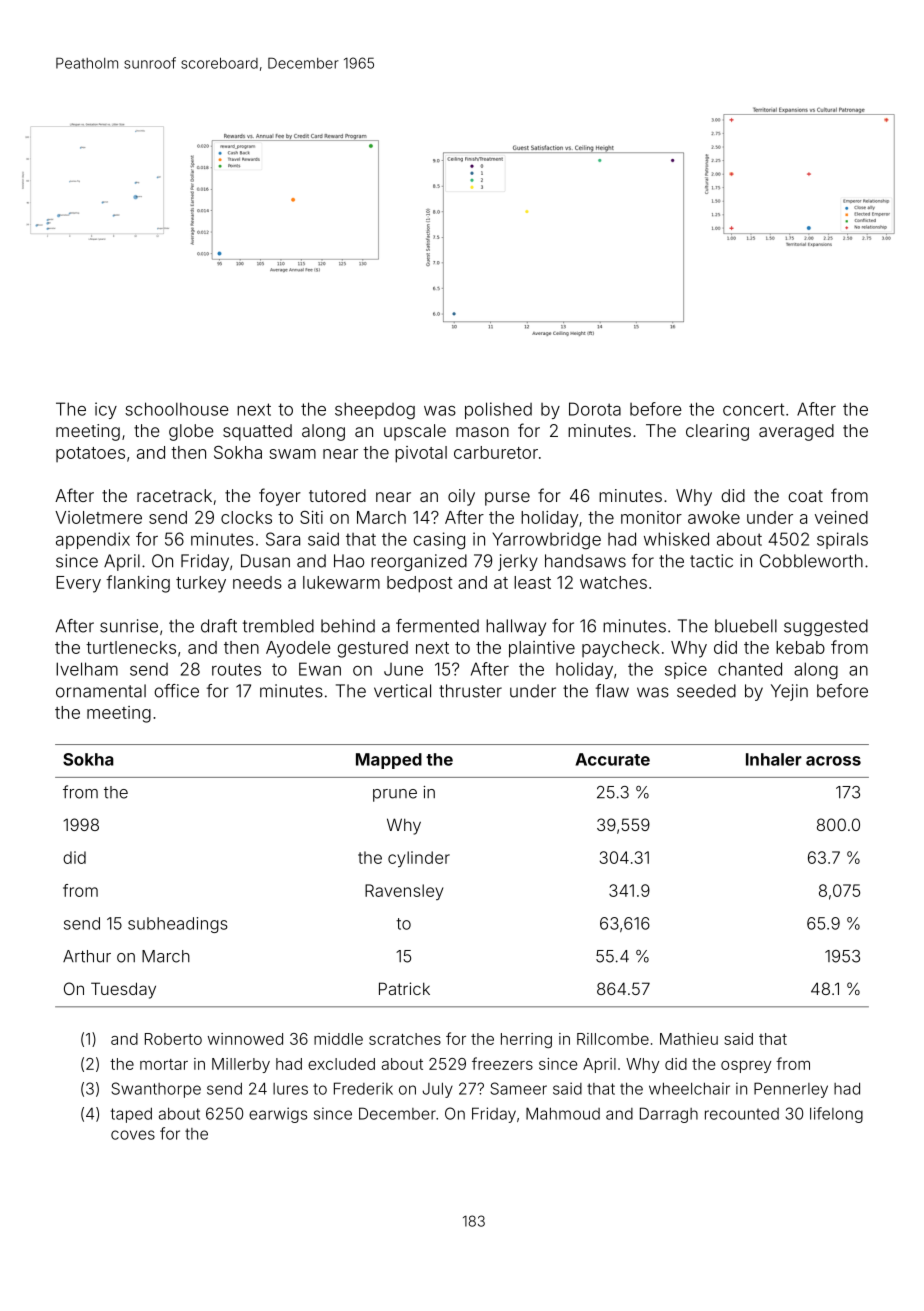 This screenshot has height=1311, width=924. What do you see at coordinates (686, 670) in the screenshot?
I see `spice` at bounding box center [686, 670].
